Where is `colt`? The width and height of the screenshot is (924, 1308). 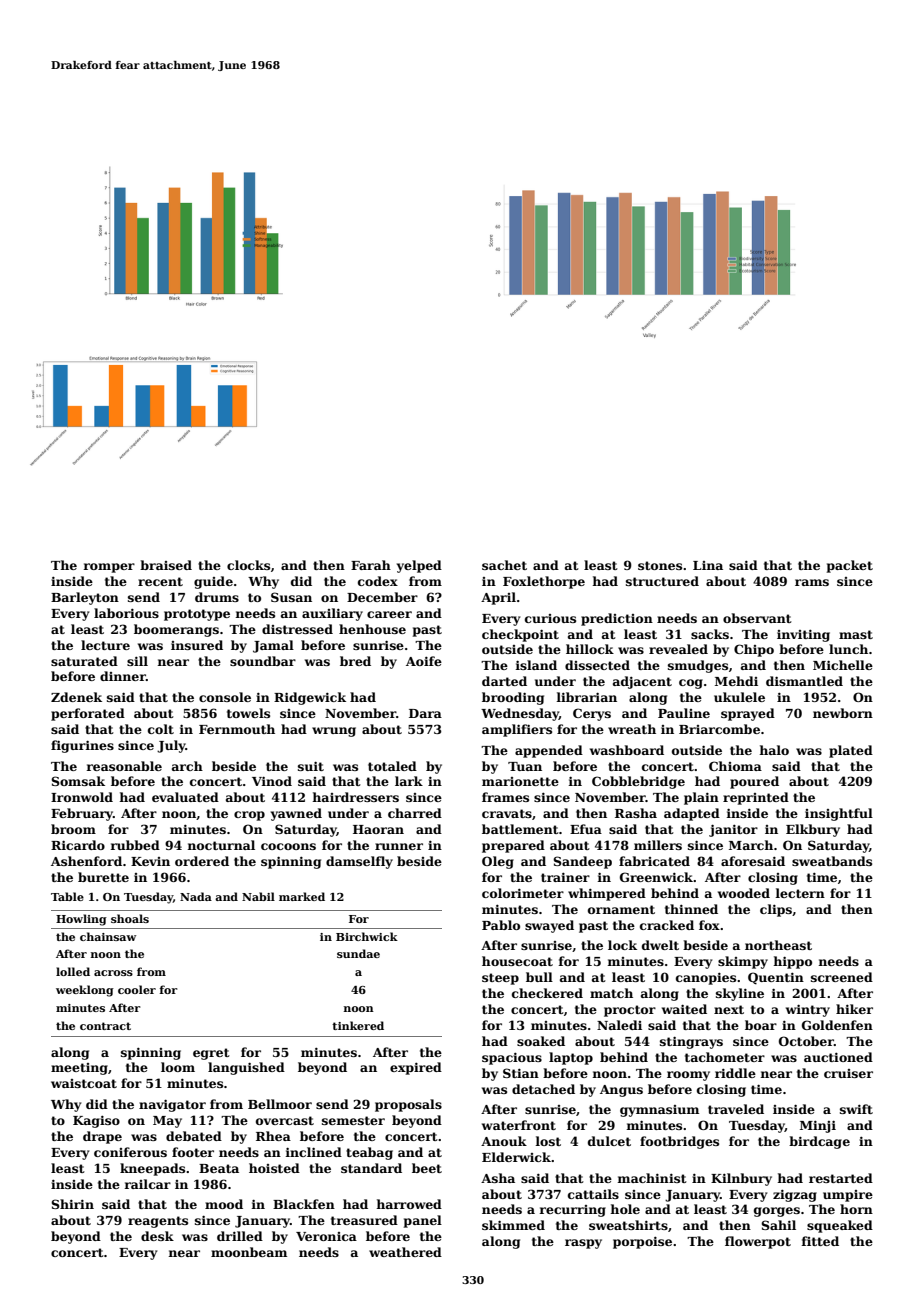 colt is located at coordinates (161, 729).
